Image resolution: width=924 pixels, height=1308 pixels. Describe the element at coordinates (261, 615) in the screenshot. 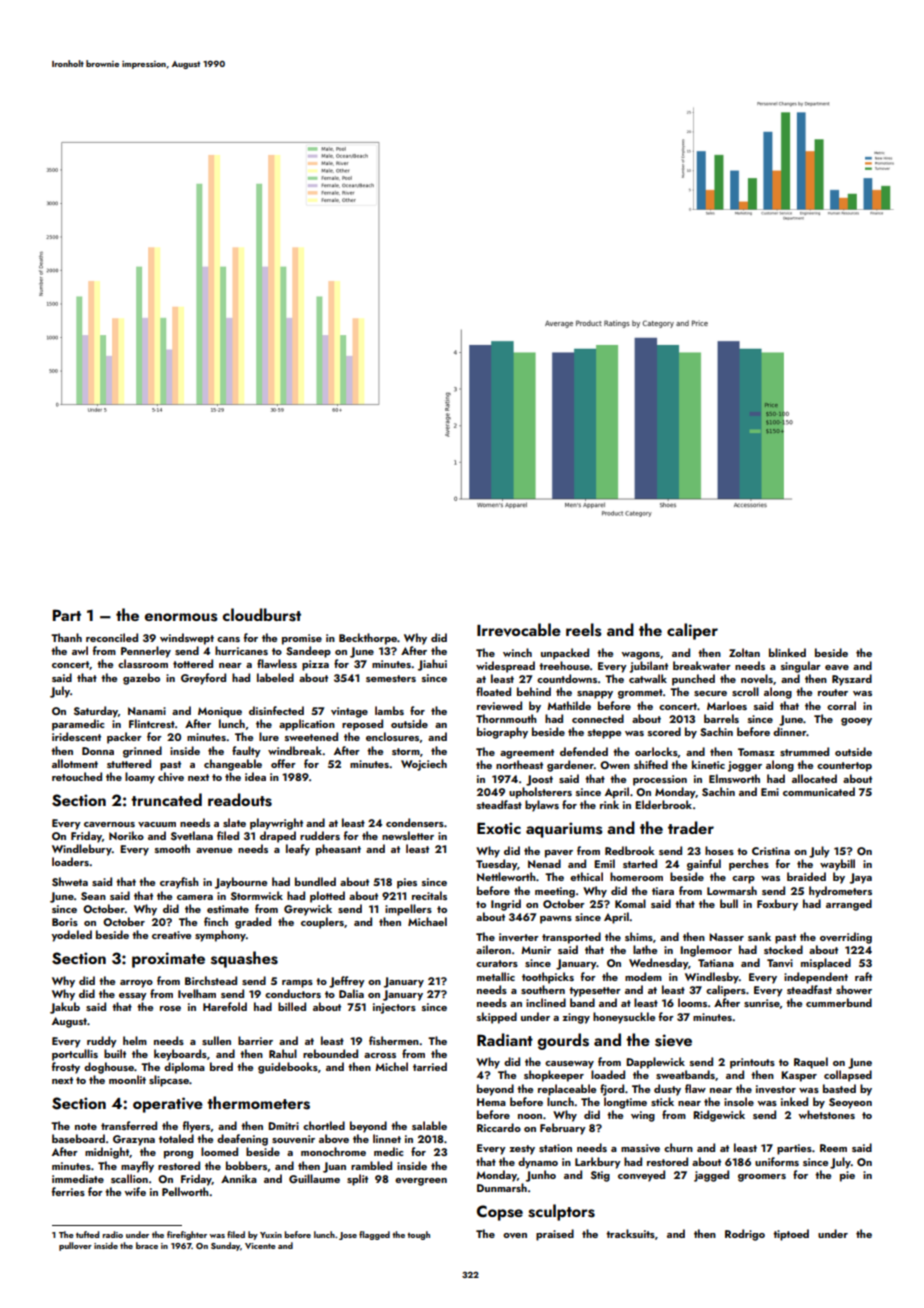

I see `cloudburst` at that location.
